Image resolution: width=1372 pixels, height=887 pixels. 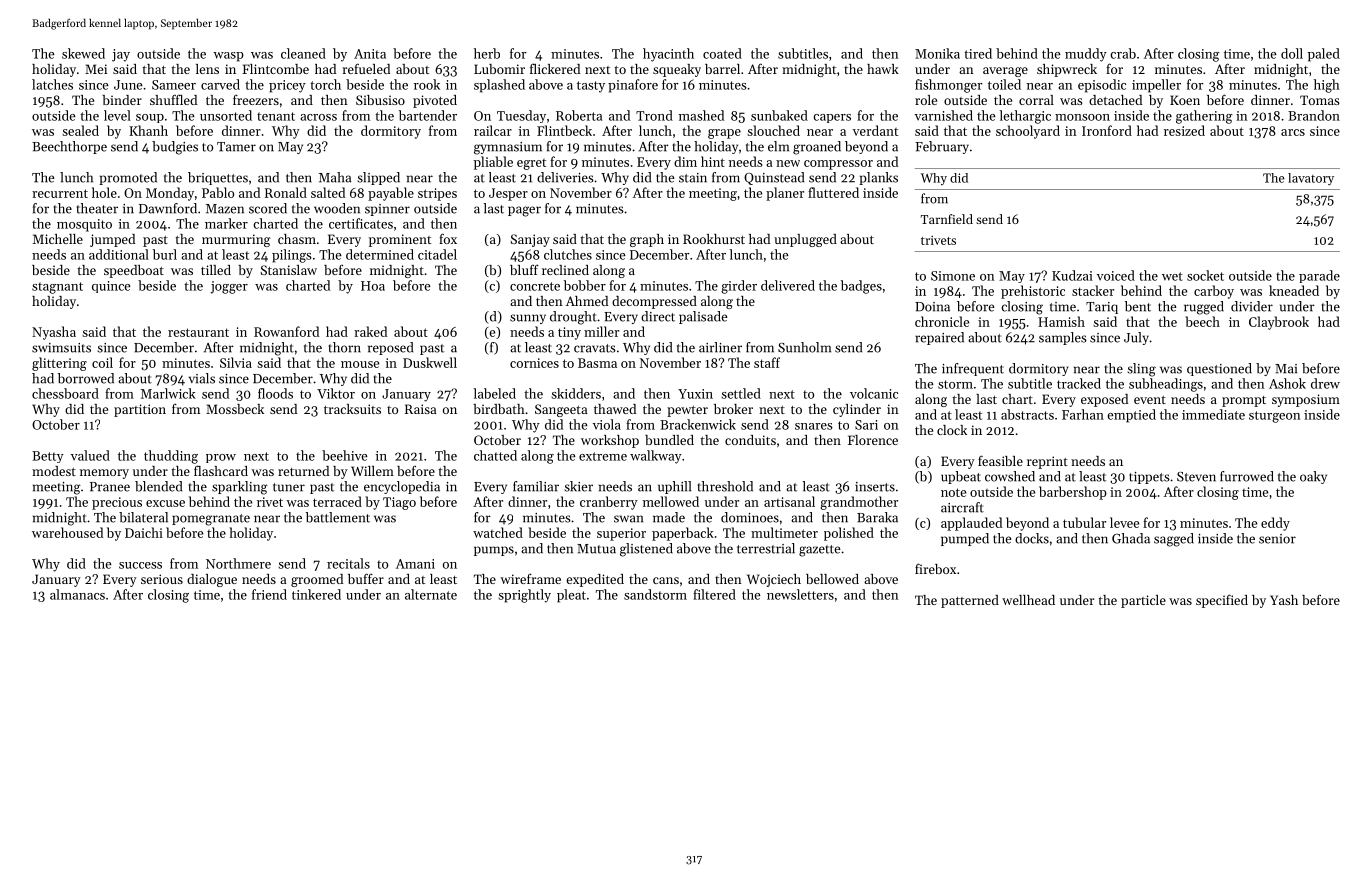 What do you see at coordinates (1294, 290) in the screenshot?
I see `kneaded` at bounding box center [1294, 290].
